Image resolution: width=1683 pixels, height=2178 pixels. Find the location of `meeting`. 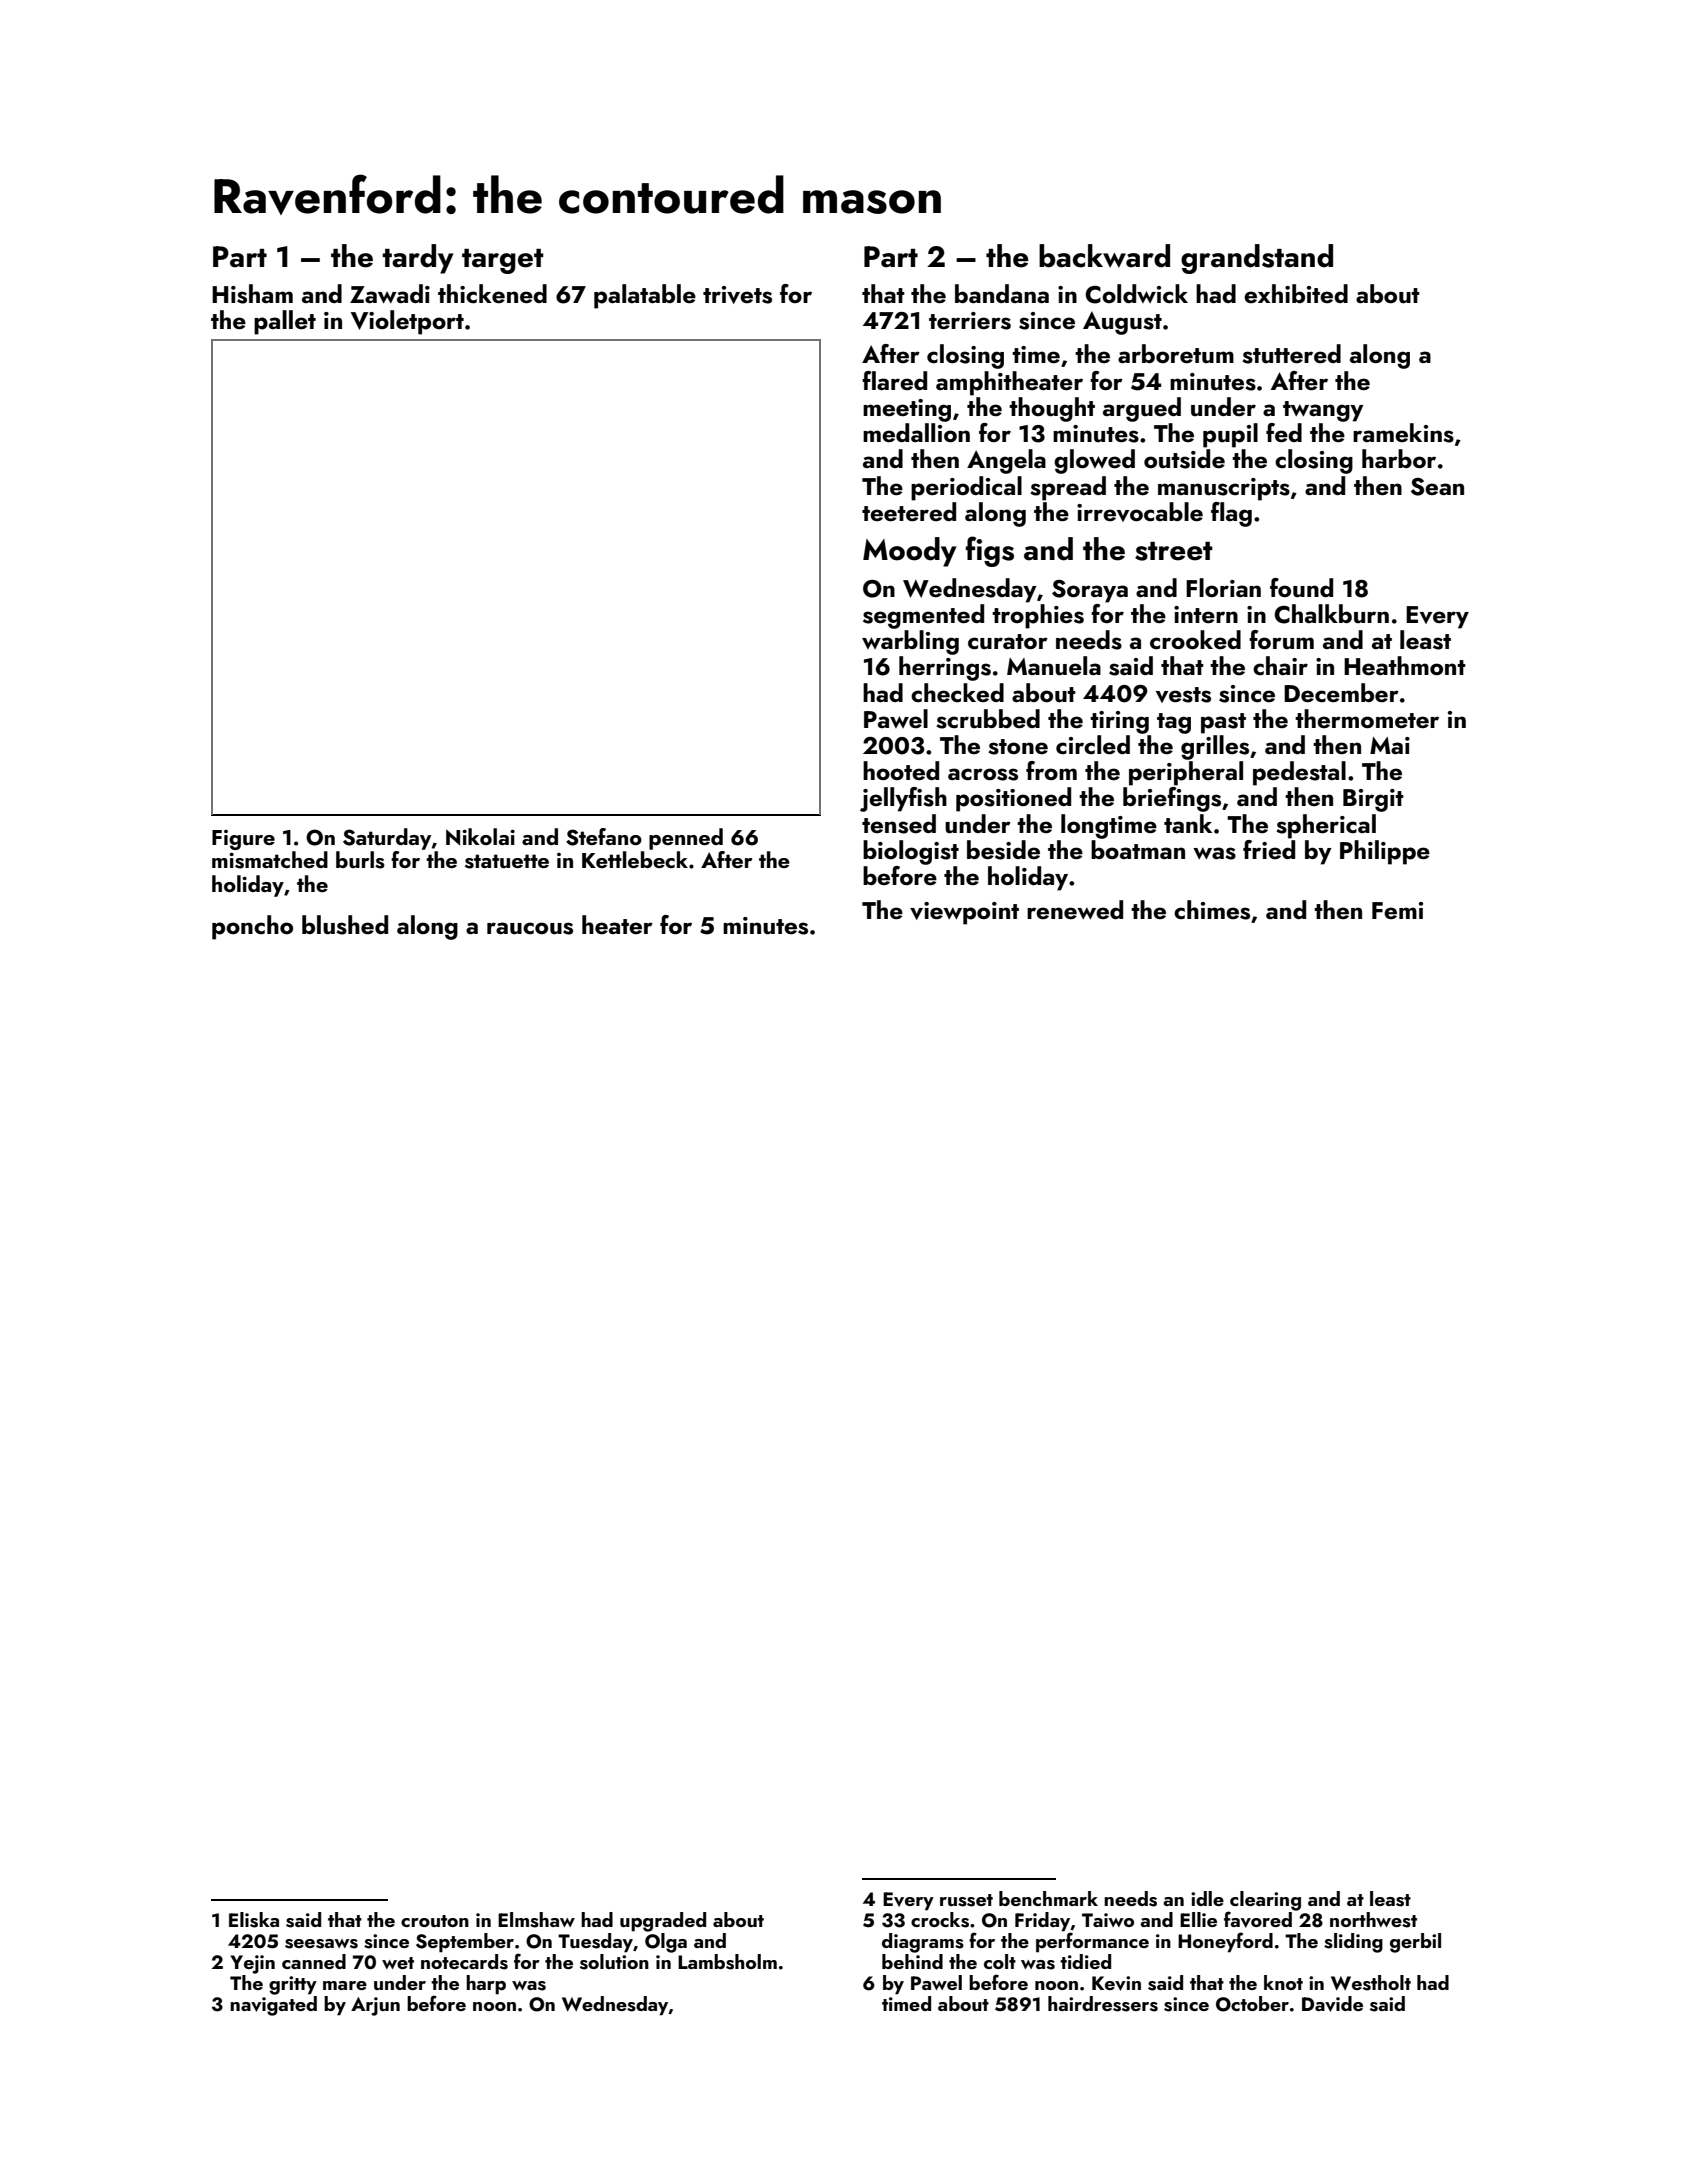

meeting is located at coordinates (907, 410).
